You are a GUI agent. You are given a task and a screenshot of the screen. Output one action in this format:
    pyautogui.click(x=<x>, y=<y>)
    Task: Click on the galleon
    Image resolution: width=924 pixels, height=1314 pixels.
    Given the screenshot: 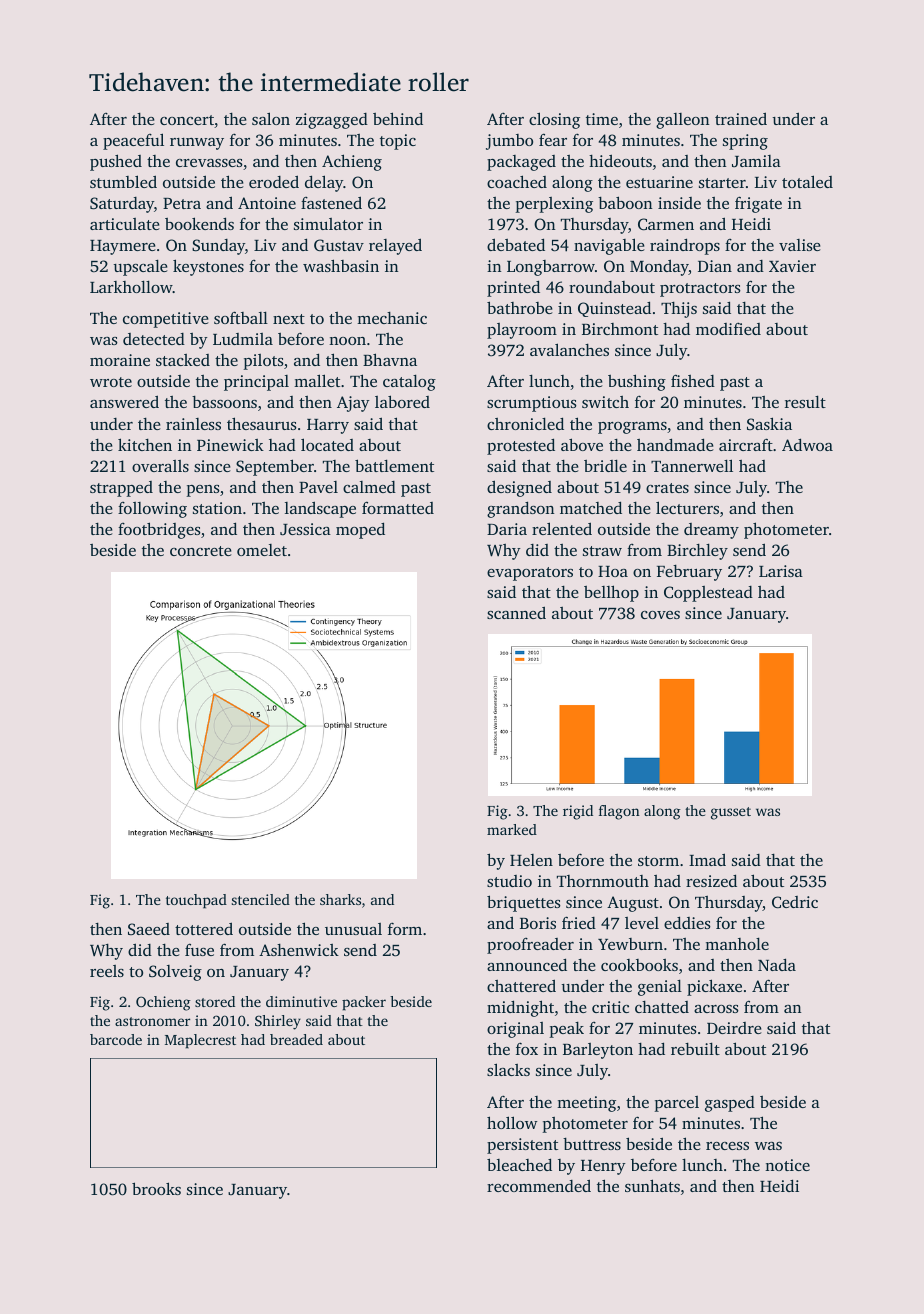 What is the action you would take?
    pyautogui.click(x=682, y=121)
